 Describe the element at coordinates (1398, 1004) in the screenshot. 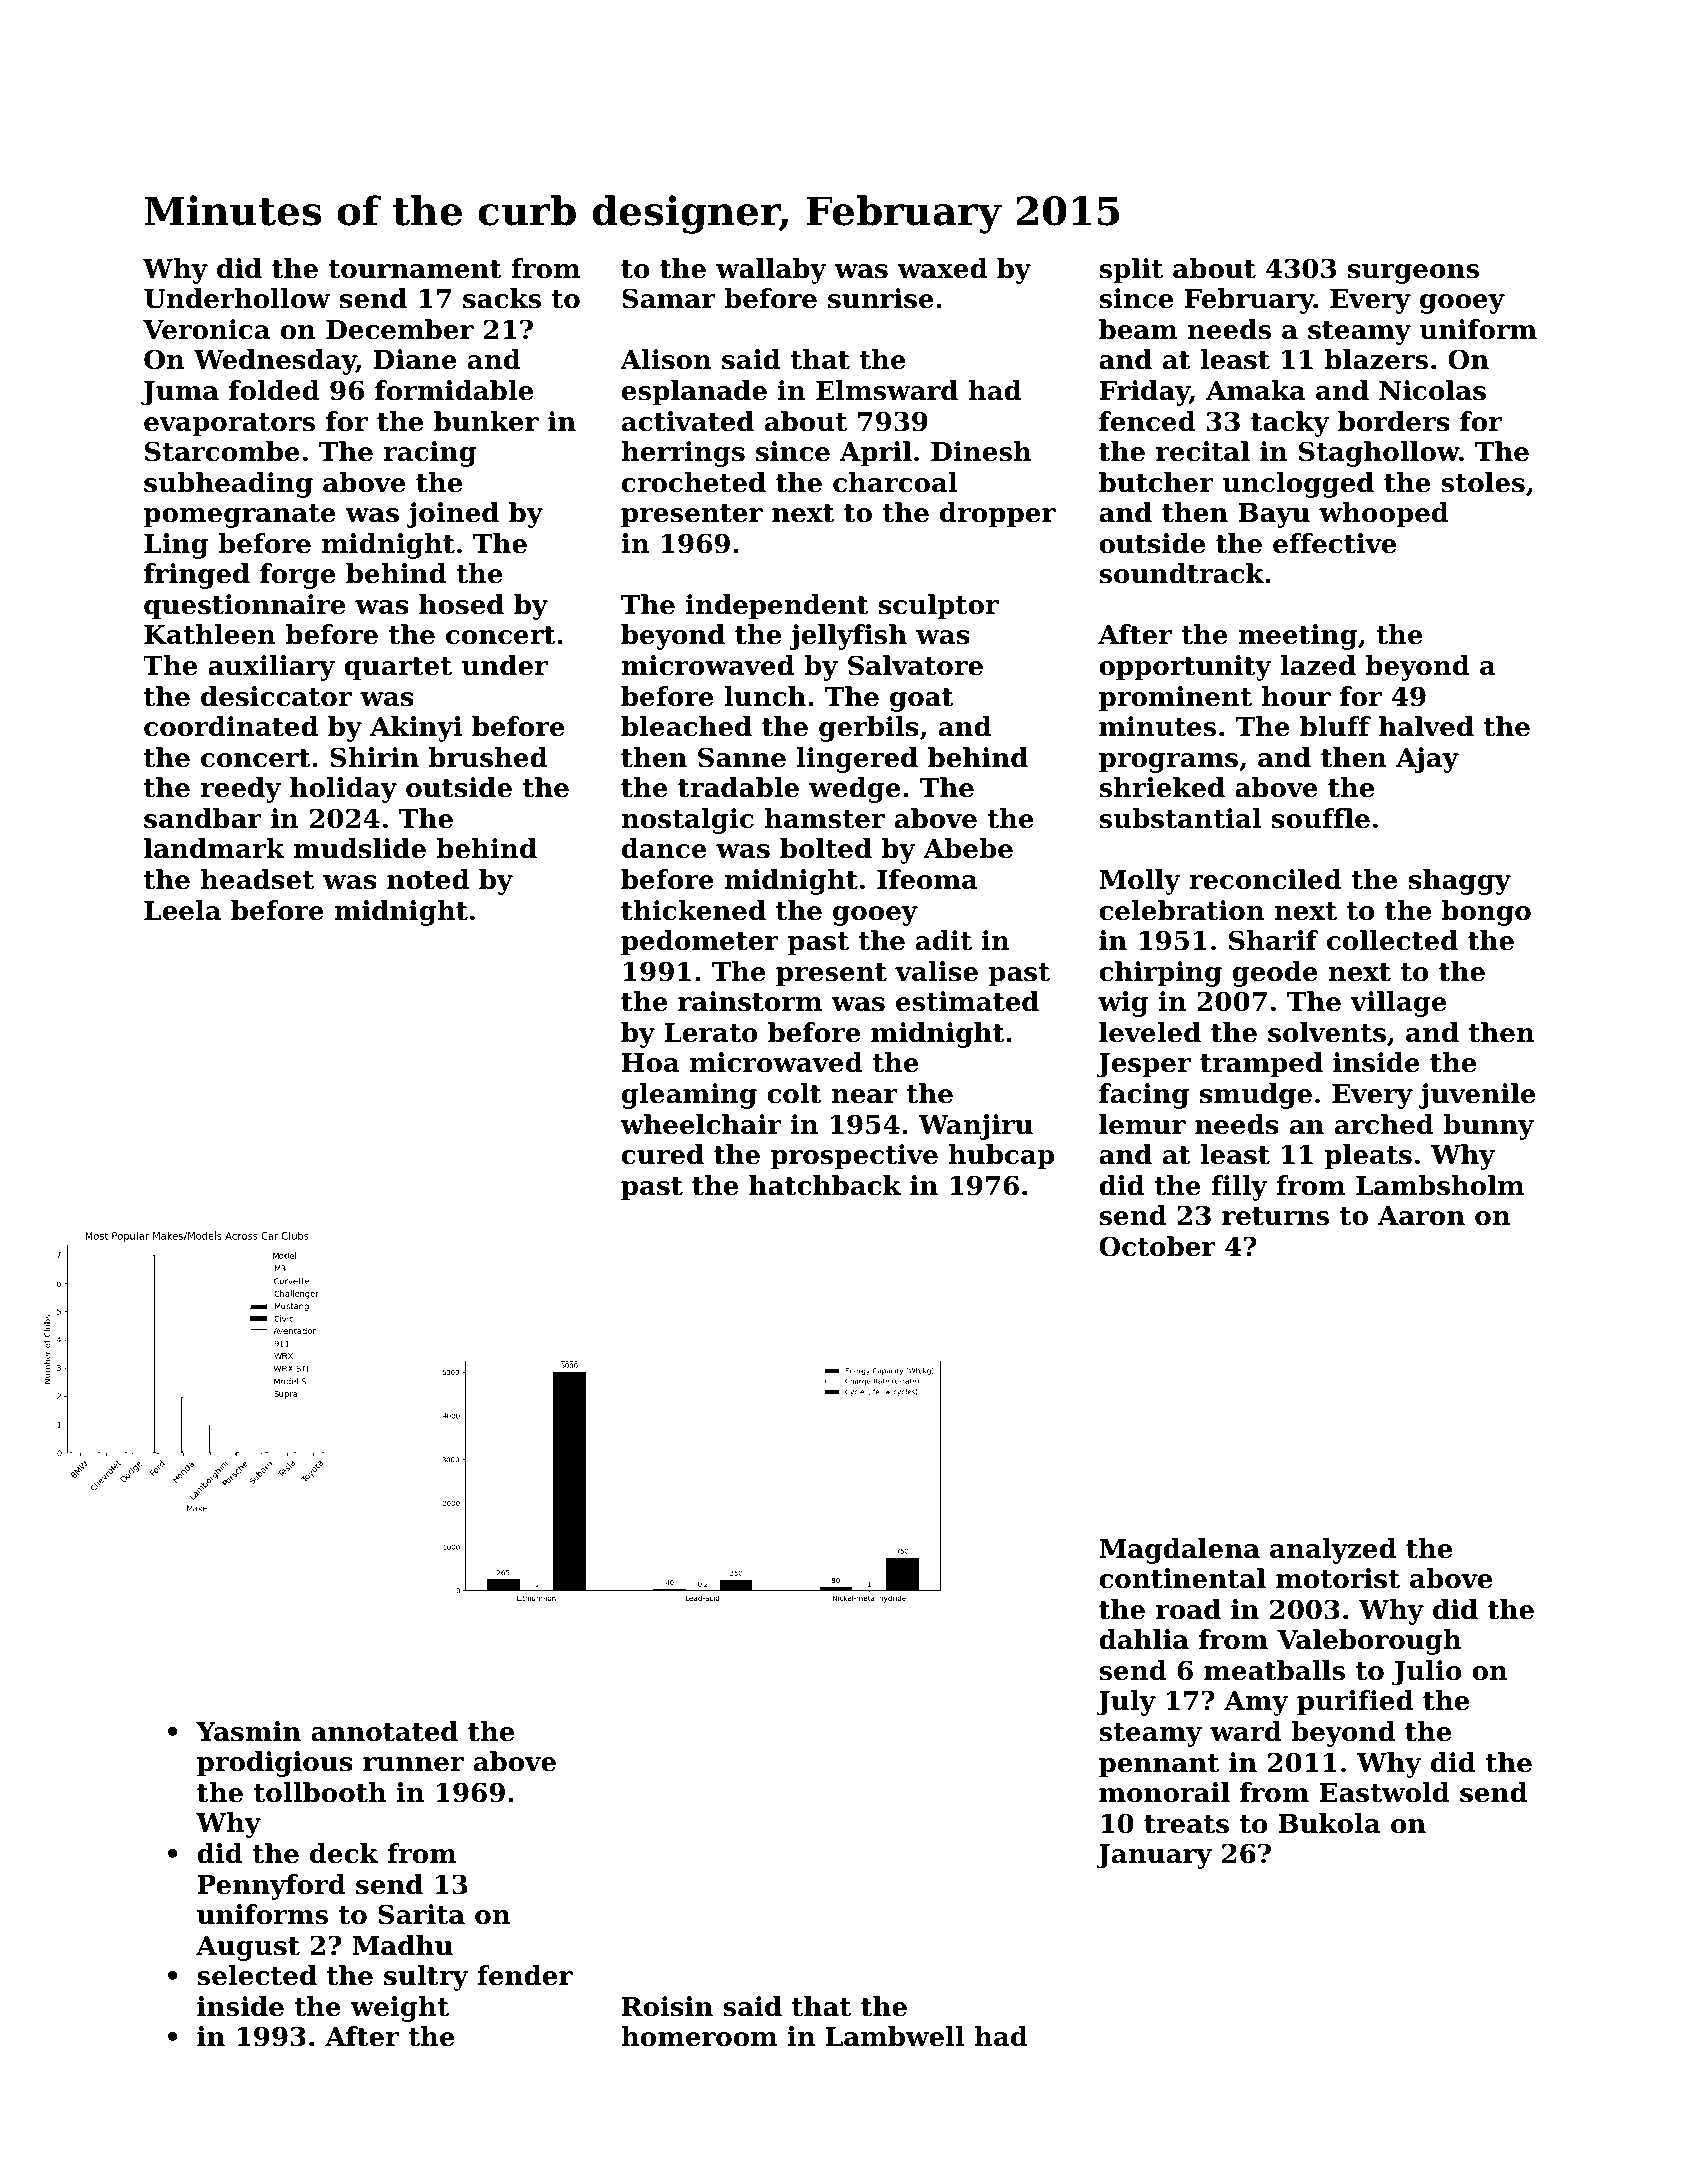

I see `village` at that location.
